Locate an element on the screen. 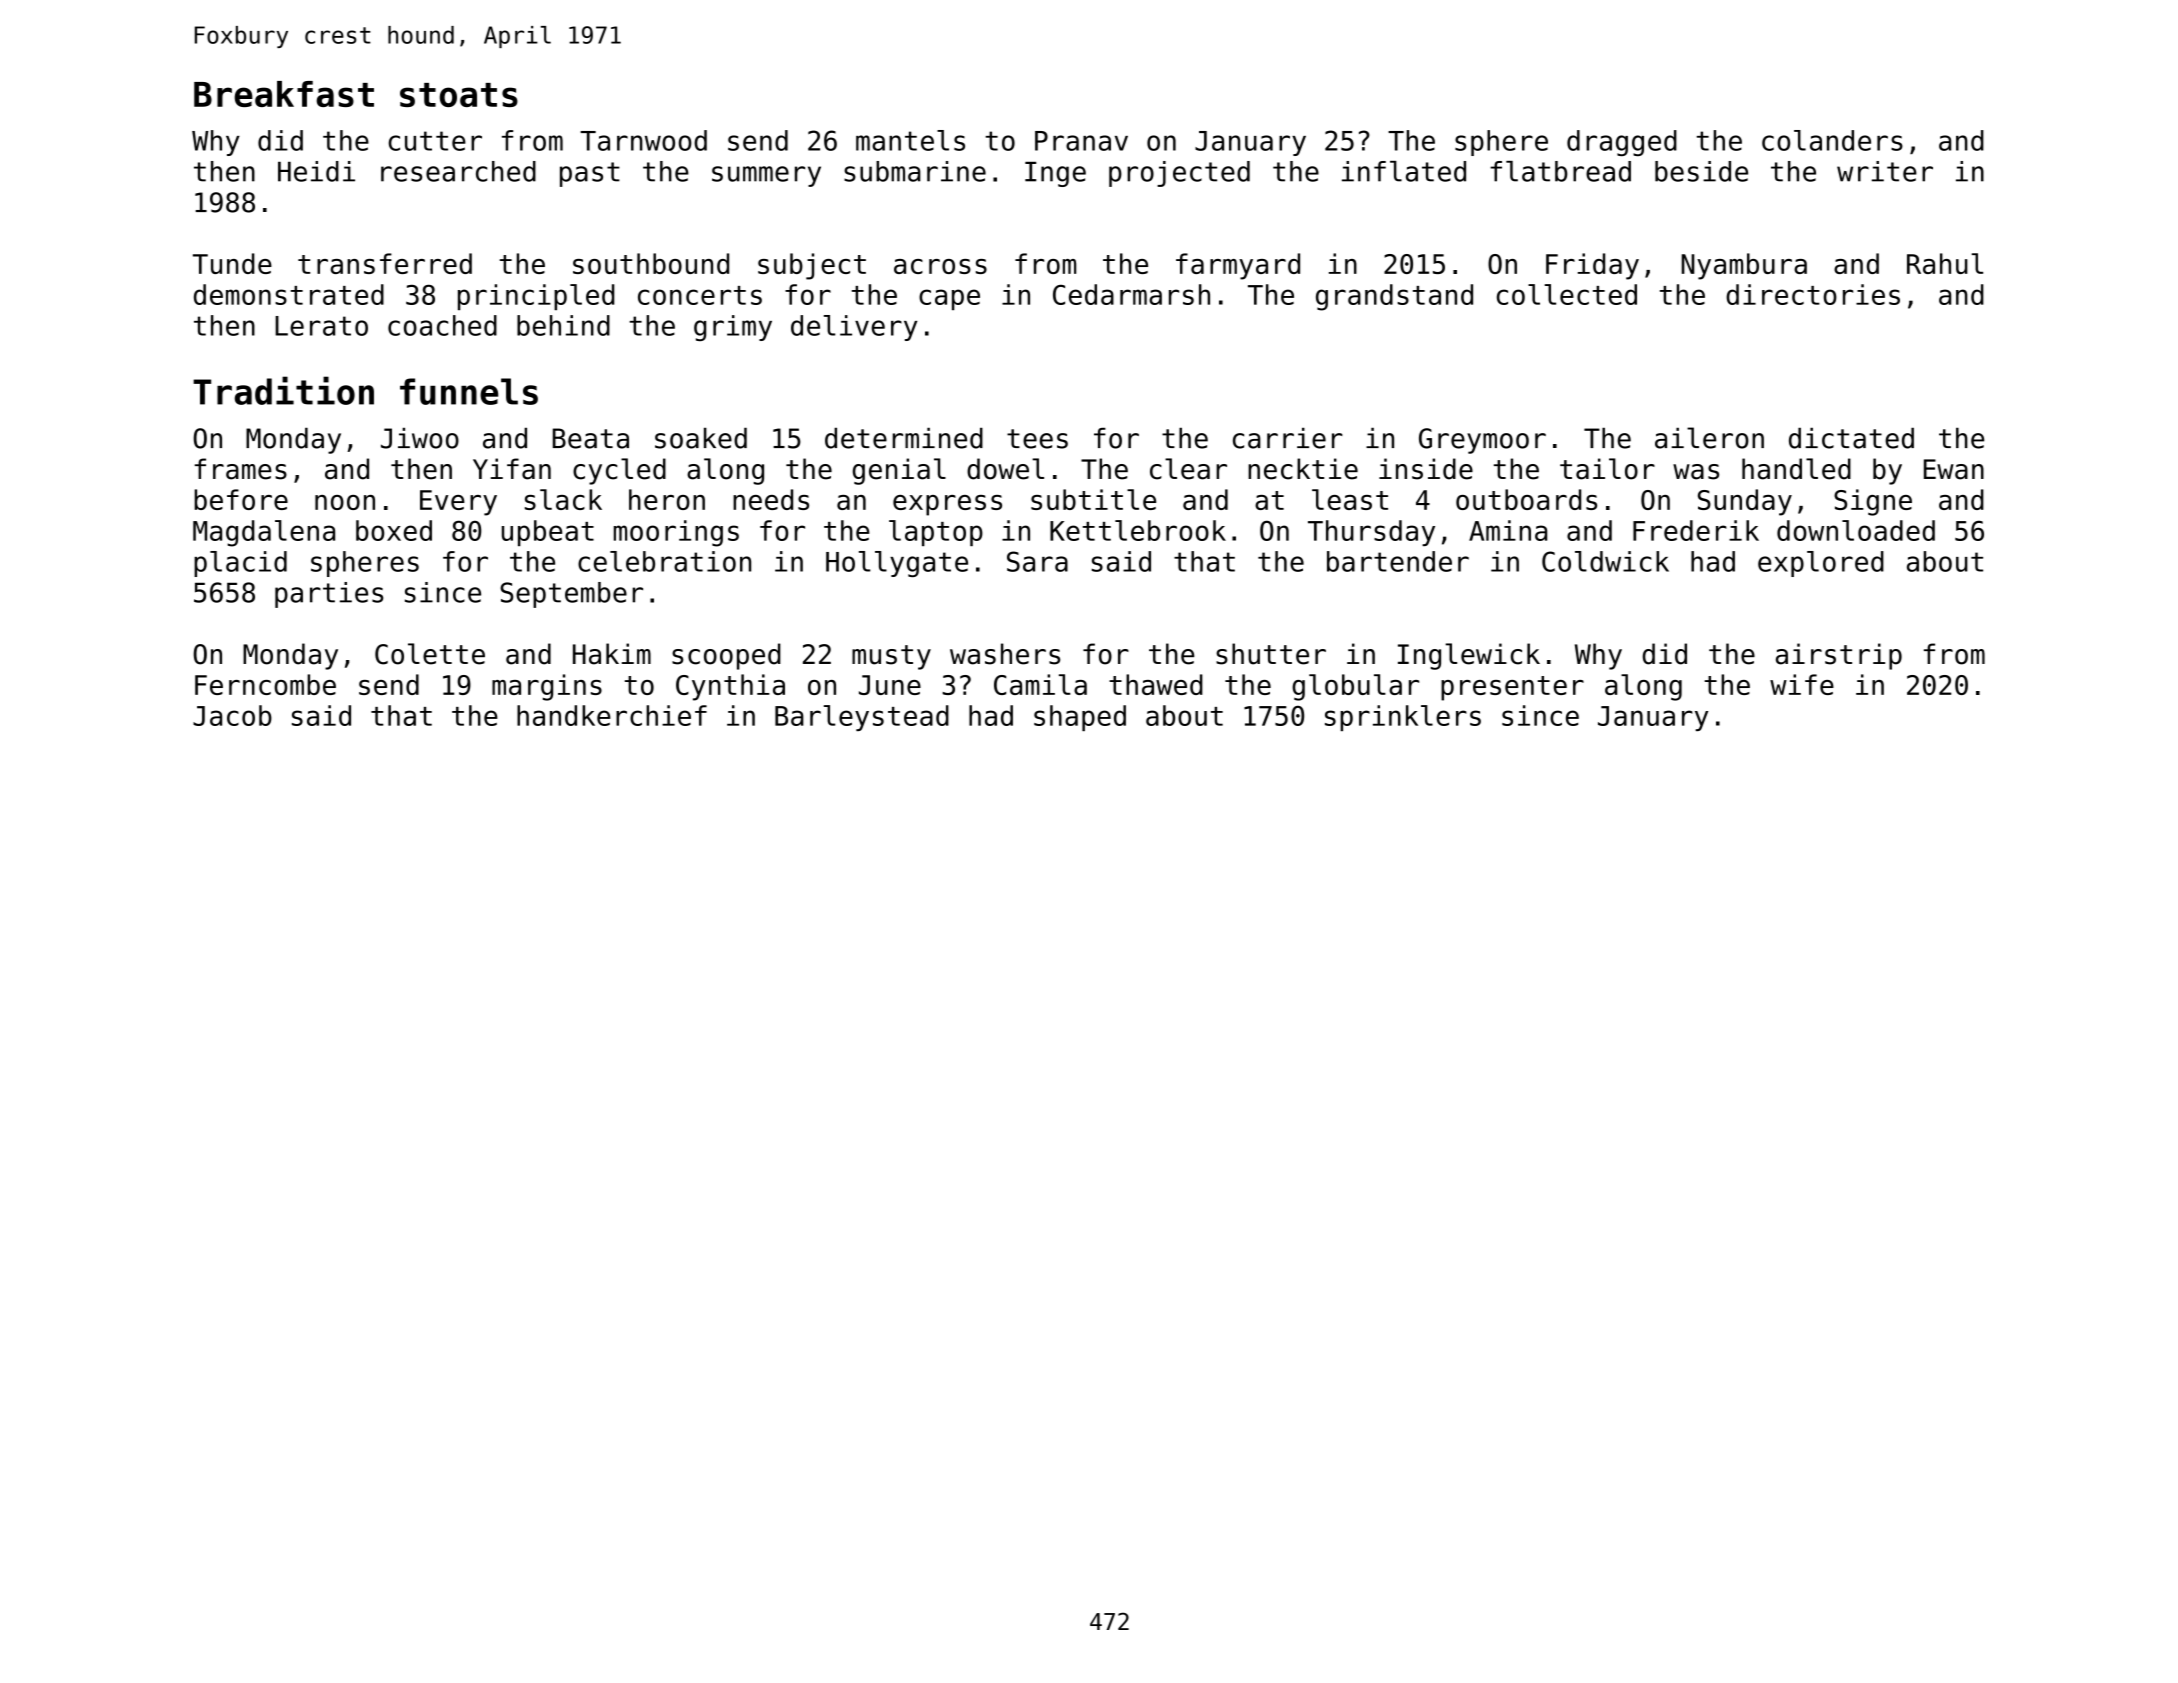 The width and height of the screenshot is (2178, 1683). Tarnwood is located at coordinates (643, 140).
